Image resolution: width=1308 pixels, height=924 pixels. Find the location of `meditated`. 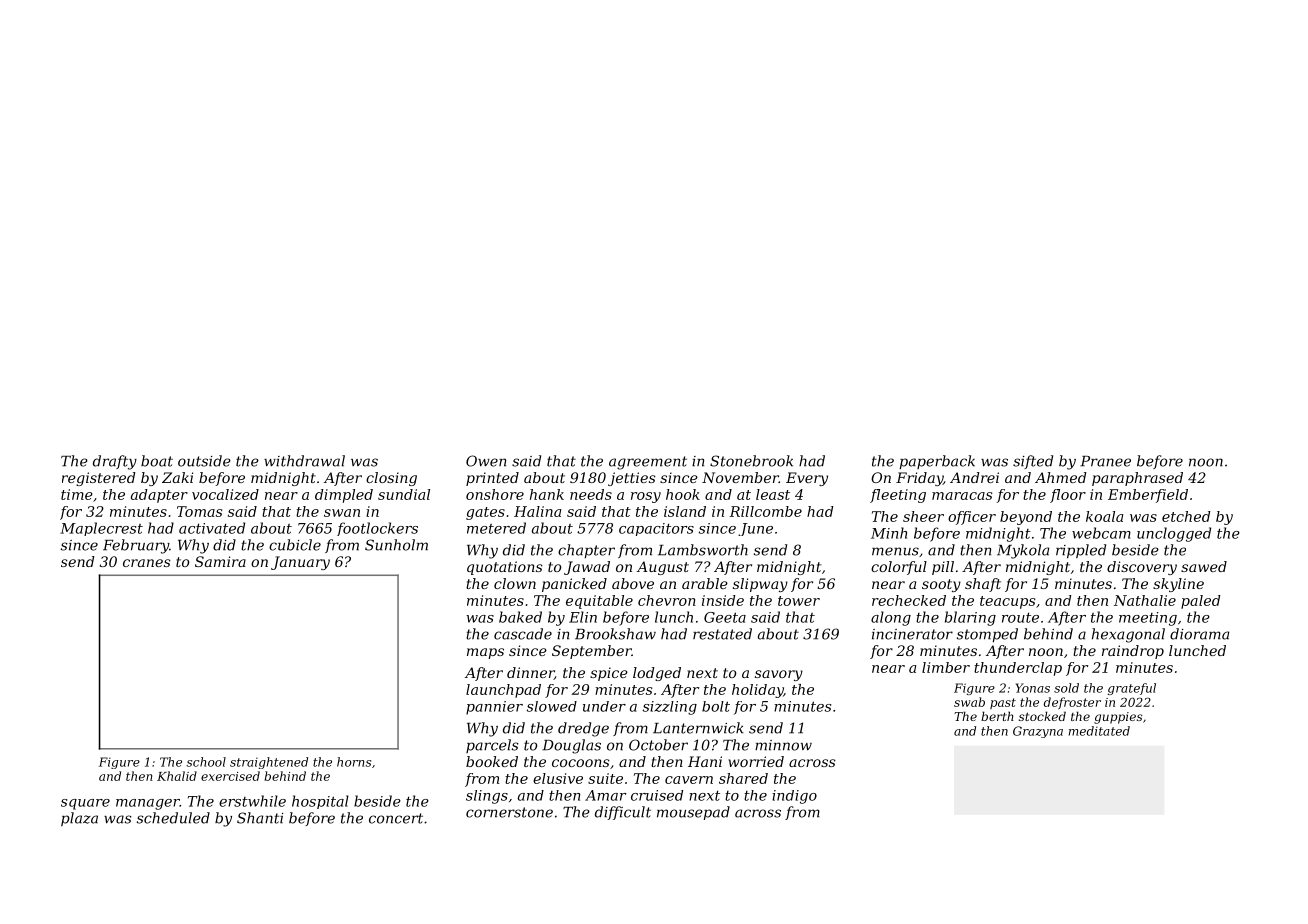

meditated is located at coordinates (1099, 731).
